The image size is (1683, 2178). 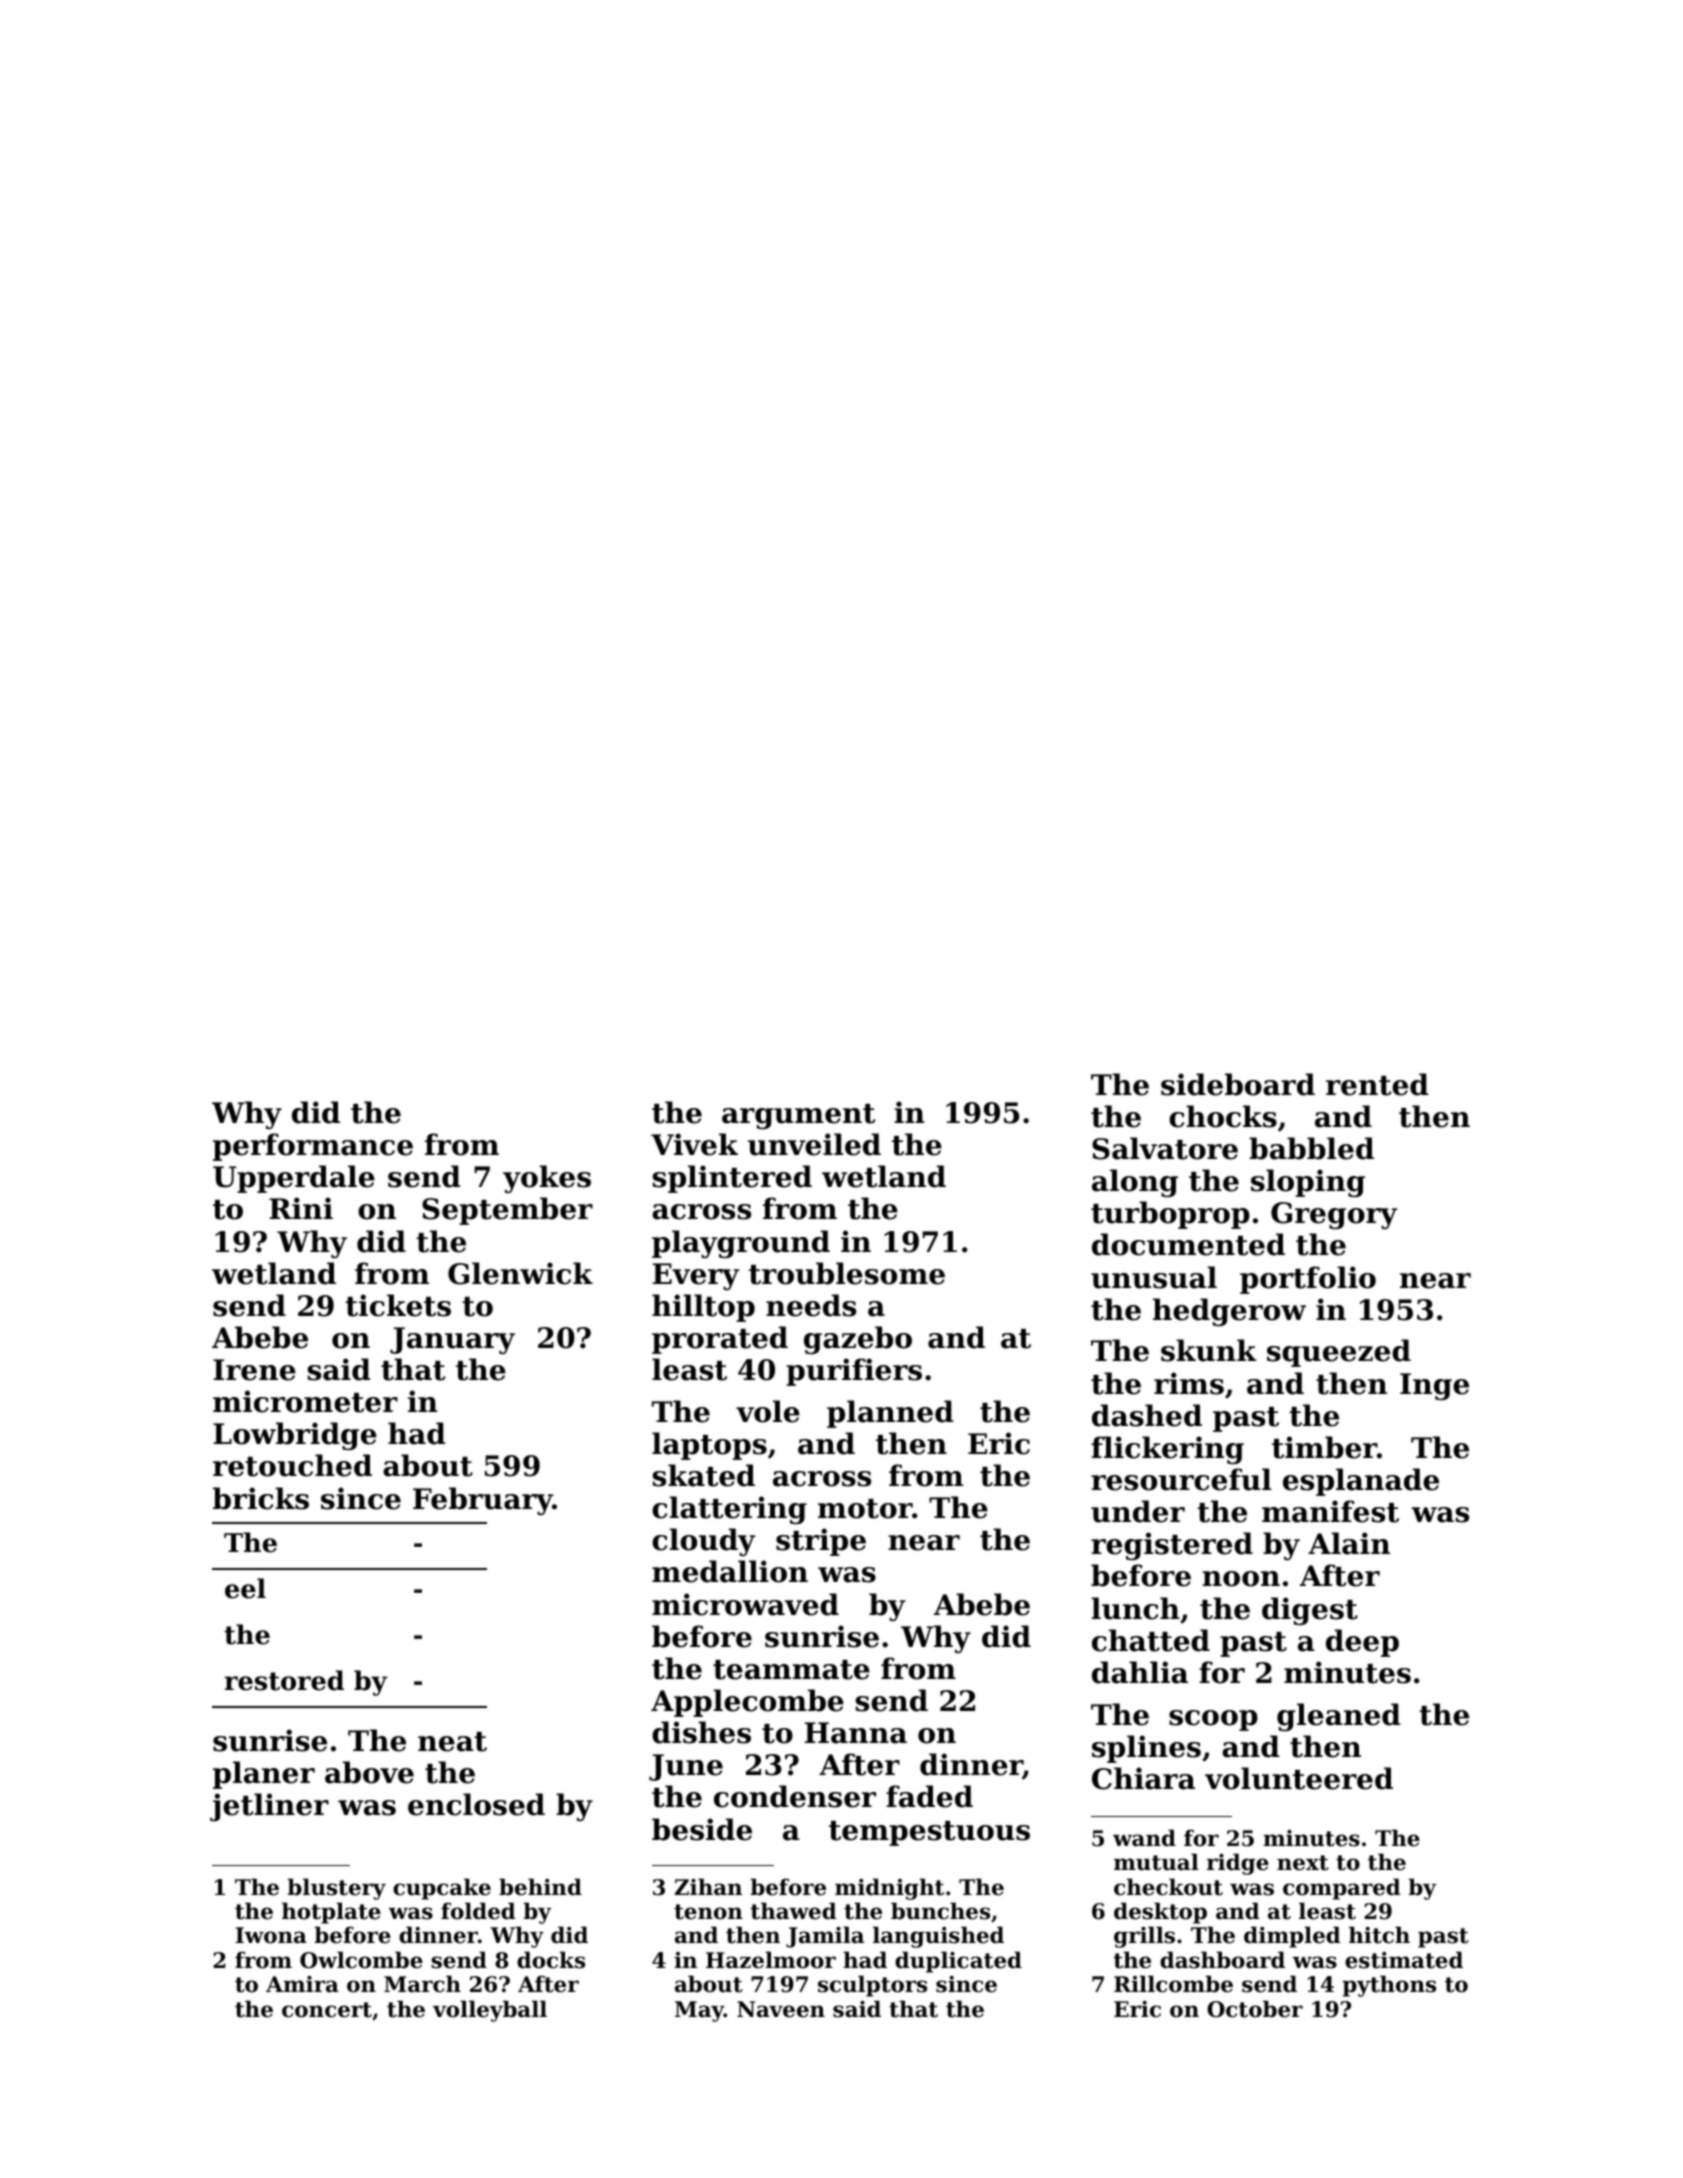 What do you see at coordinates (847, 1273) in the document?
I see `troublesome` at bounding box center [847, 1273].
